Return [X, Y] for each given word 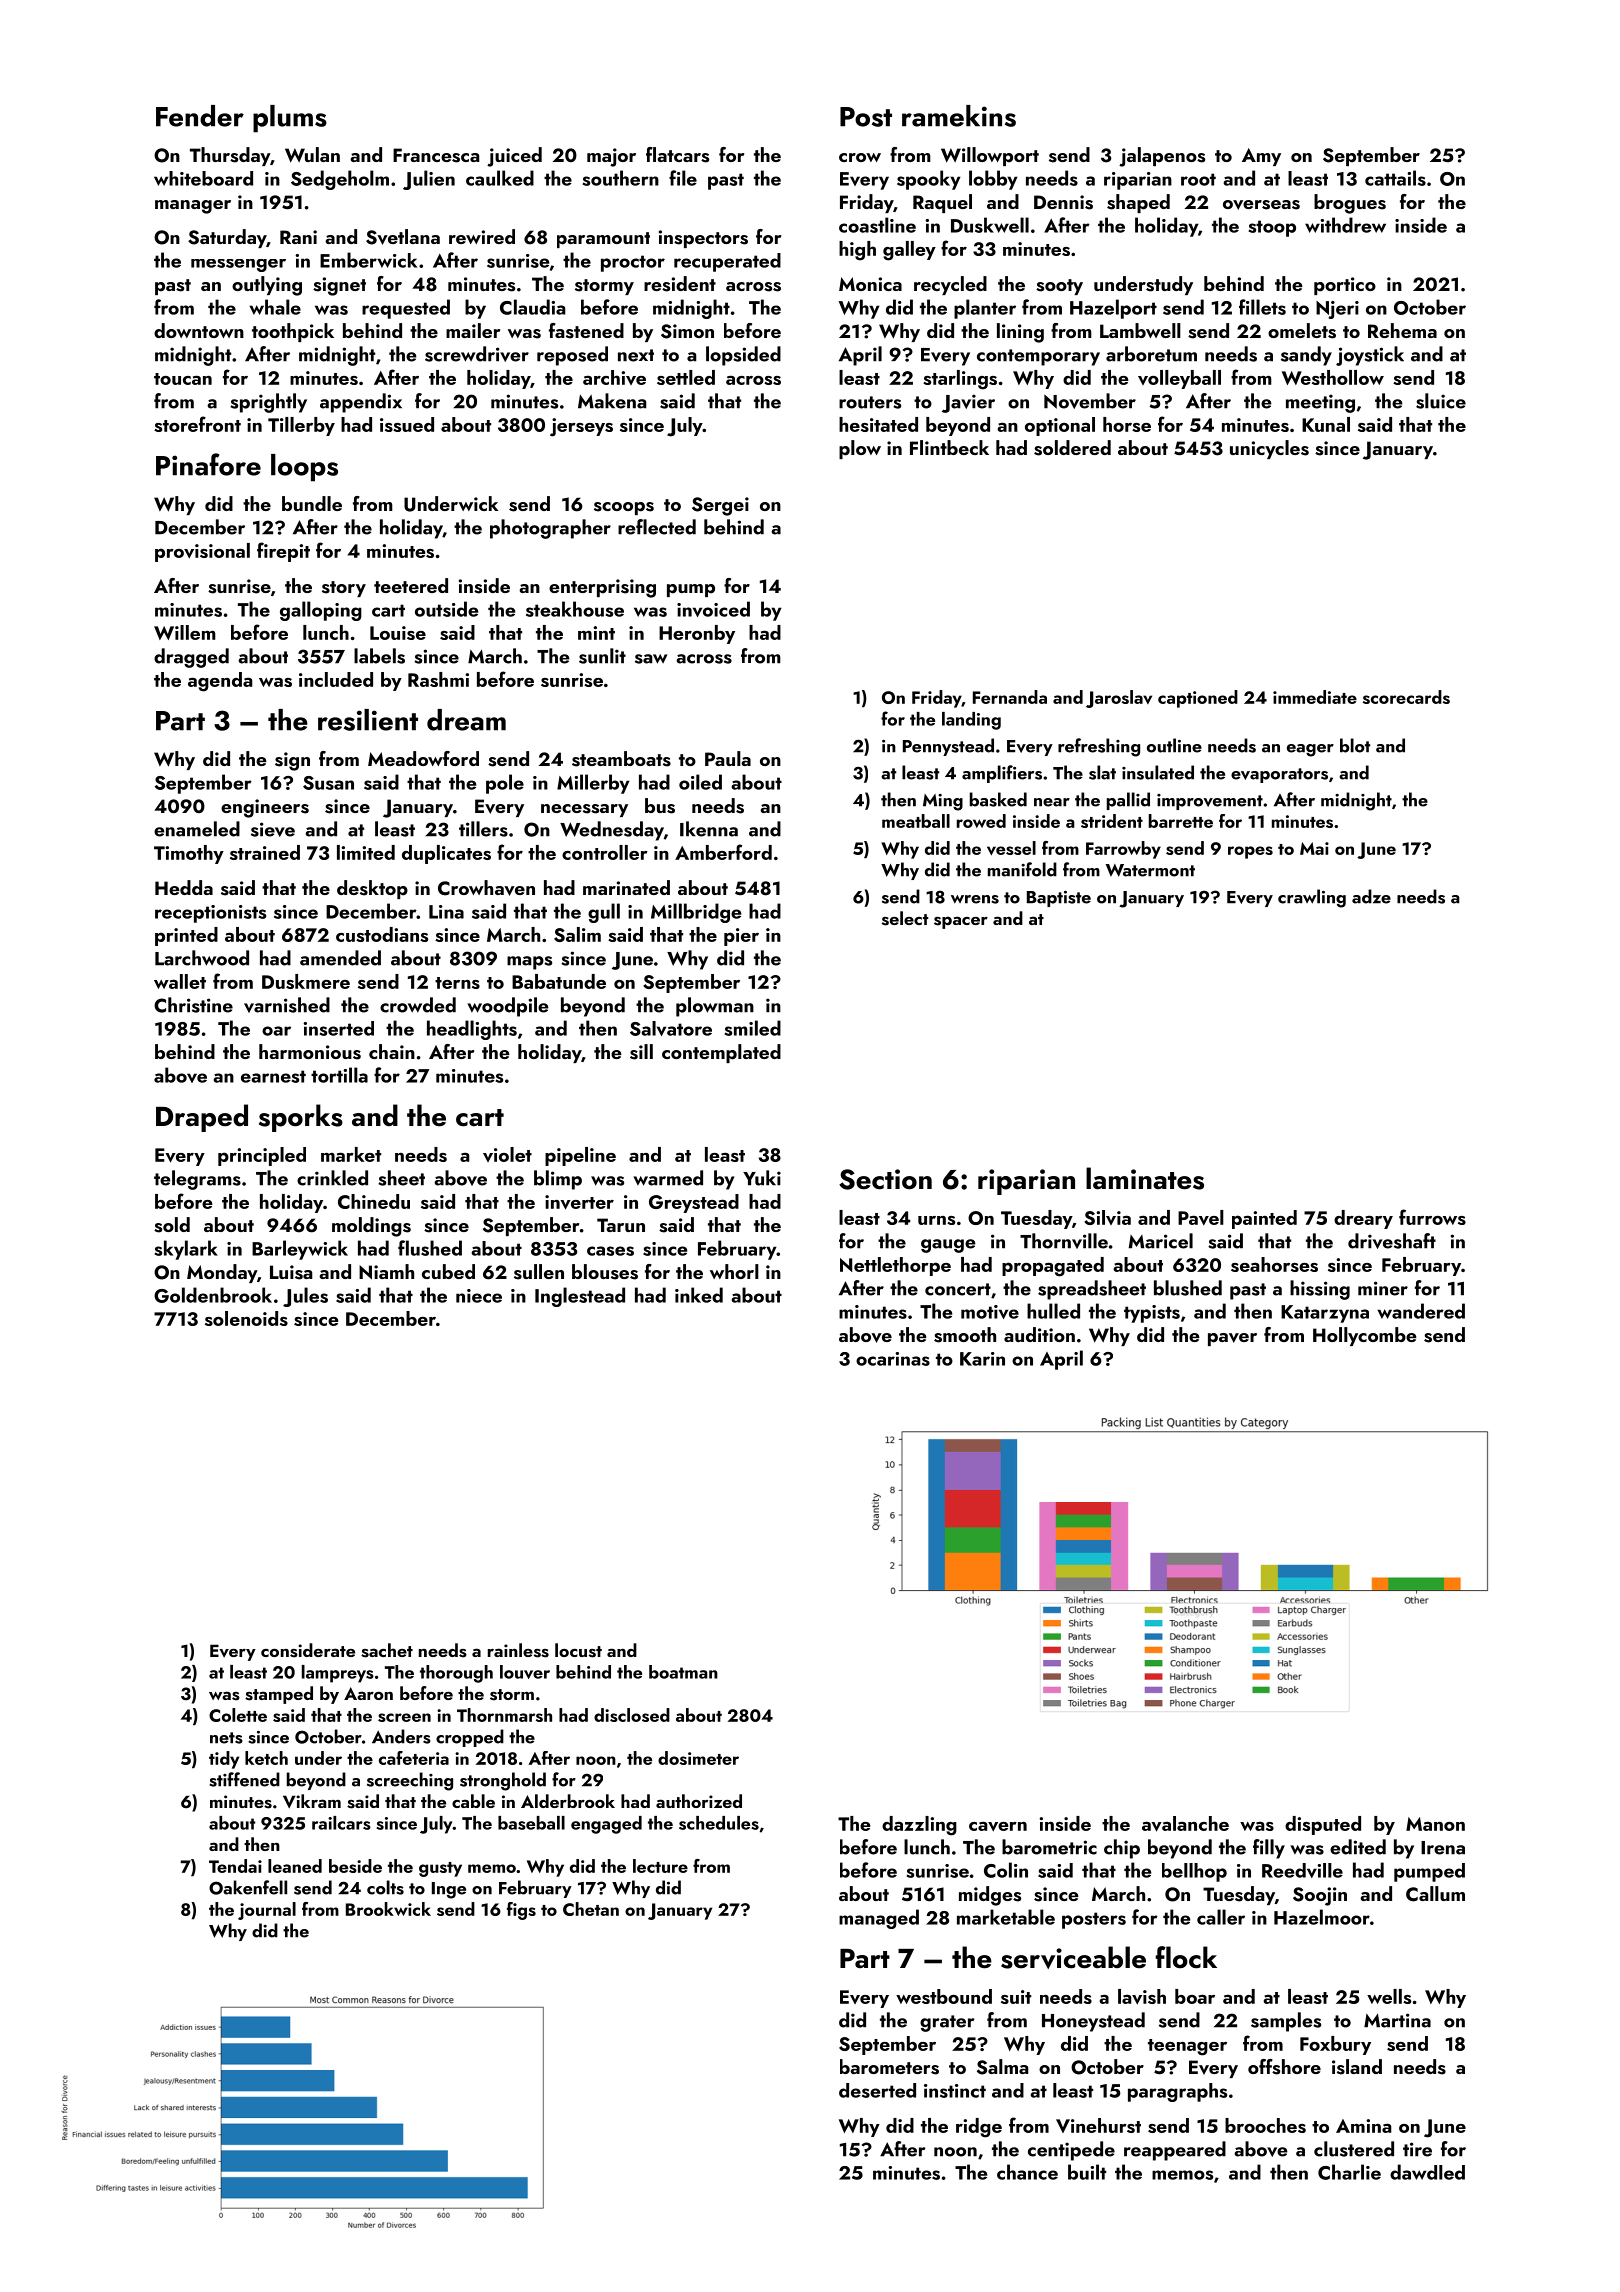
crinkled [332, 1178]
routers [870, 402]
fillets [1262, 307]
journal [267, 1911]
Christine [193, 1005]
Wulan [312, 155]
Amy [1261, 157]
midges [990, 1896]
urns [936, 1220]
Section [885, 1179]
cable [473, 1801]
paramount [603, 240]
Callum [1435, 1894]
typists [1152, 1314]
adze [1371, 896]
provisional [202, 552]
